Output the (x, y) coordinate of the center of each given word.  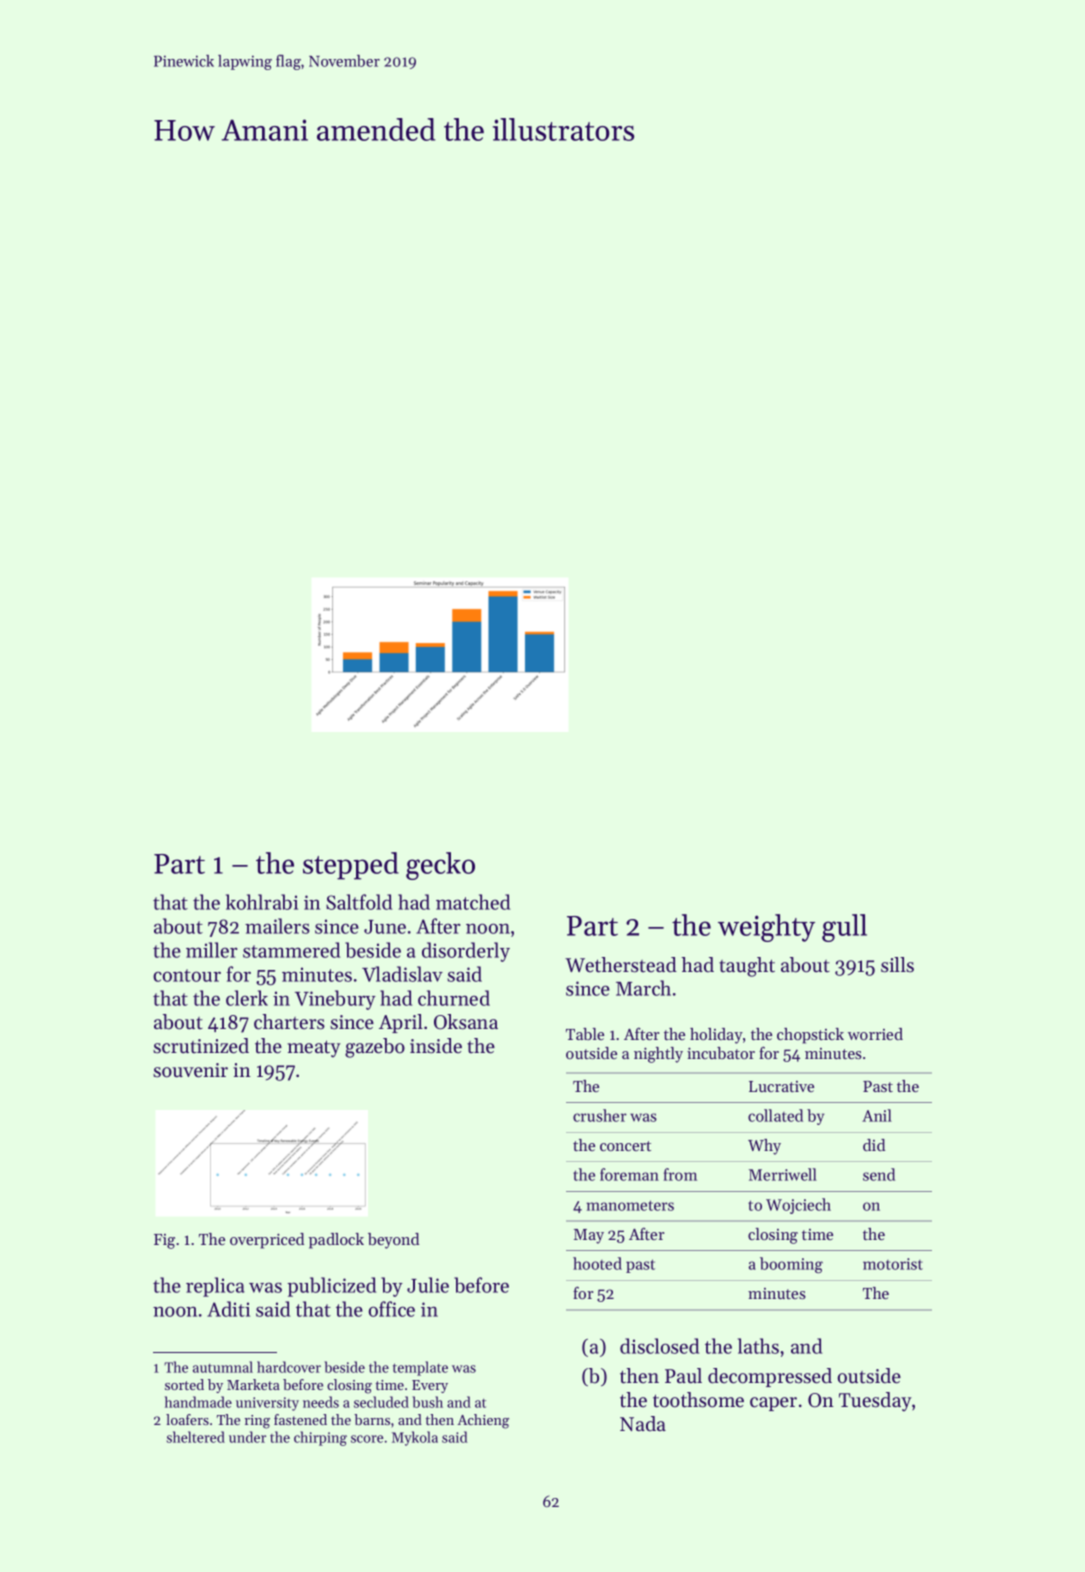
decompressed (770, 1377)
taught (747, 967)
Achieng (483, 1421)
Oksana (466, 1022)
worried (875, 1034)
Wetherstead (621, 965)
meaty (314, 1049)
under (247, 1437)
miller (211, 950)
